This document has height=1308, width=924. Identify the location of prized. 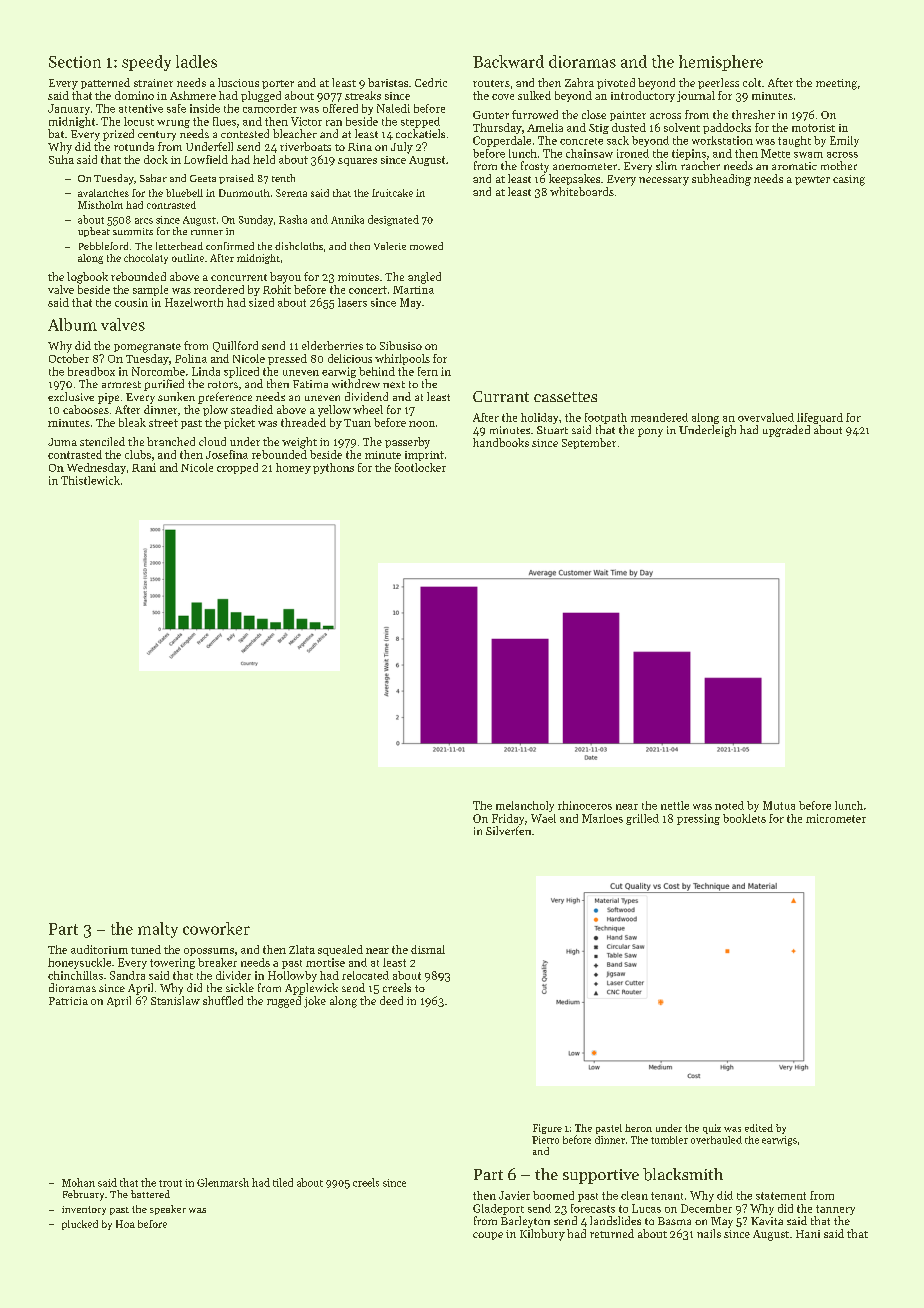
(118, 135).
